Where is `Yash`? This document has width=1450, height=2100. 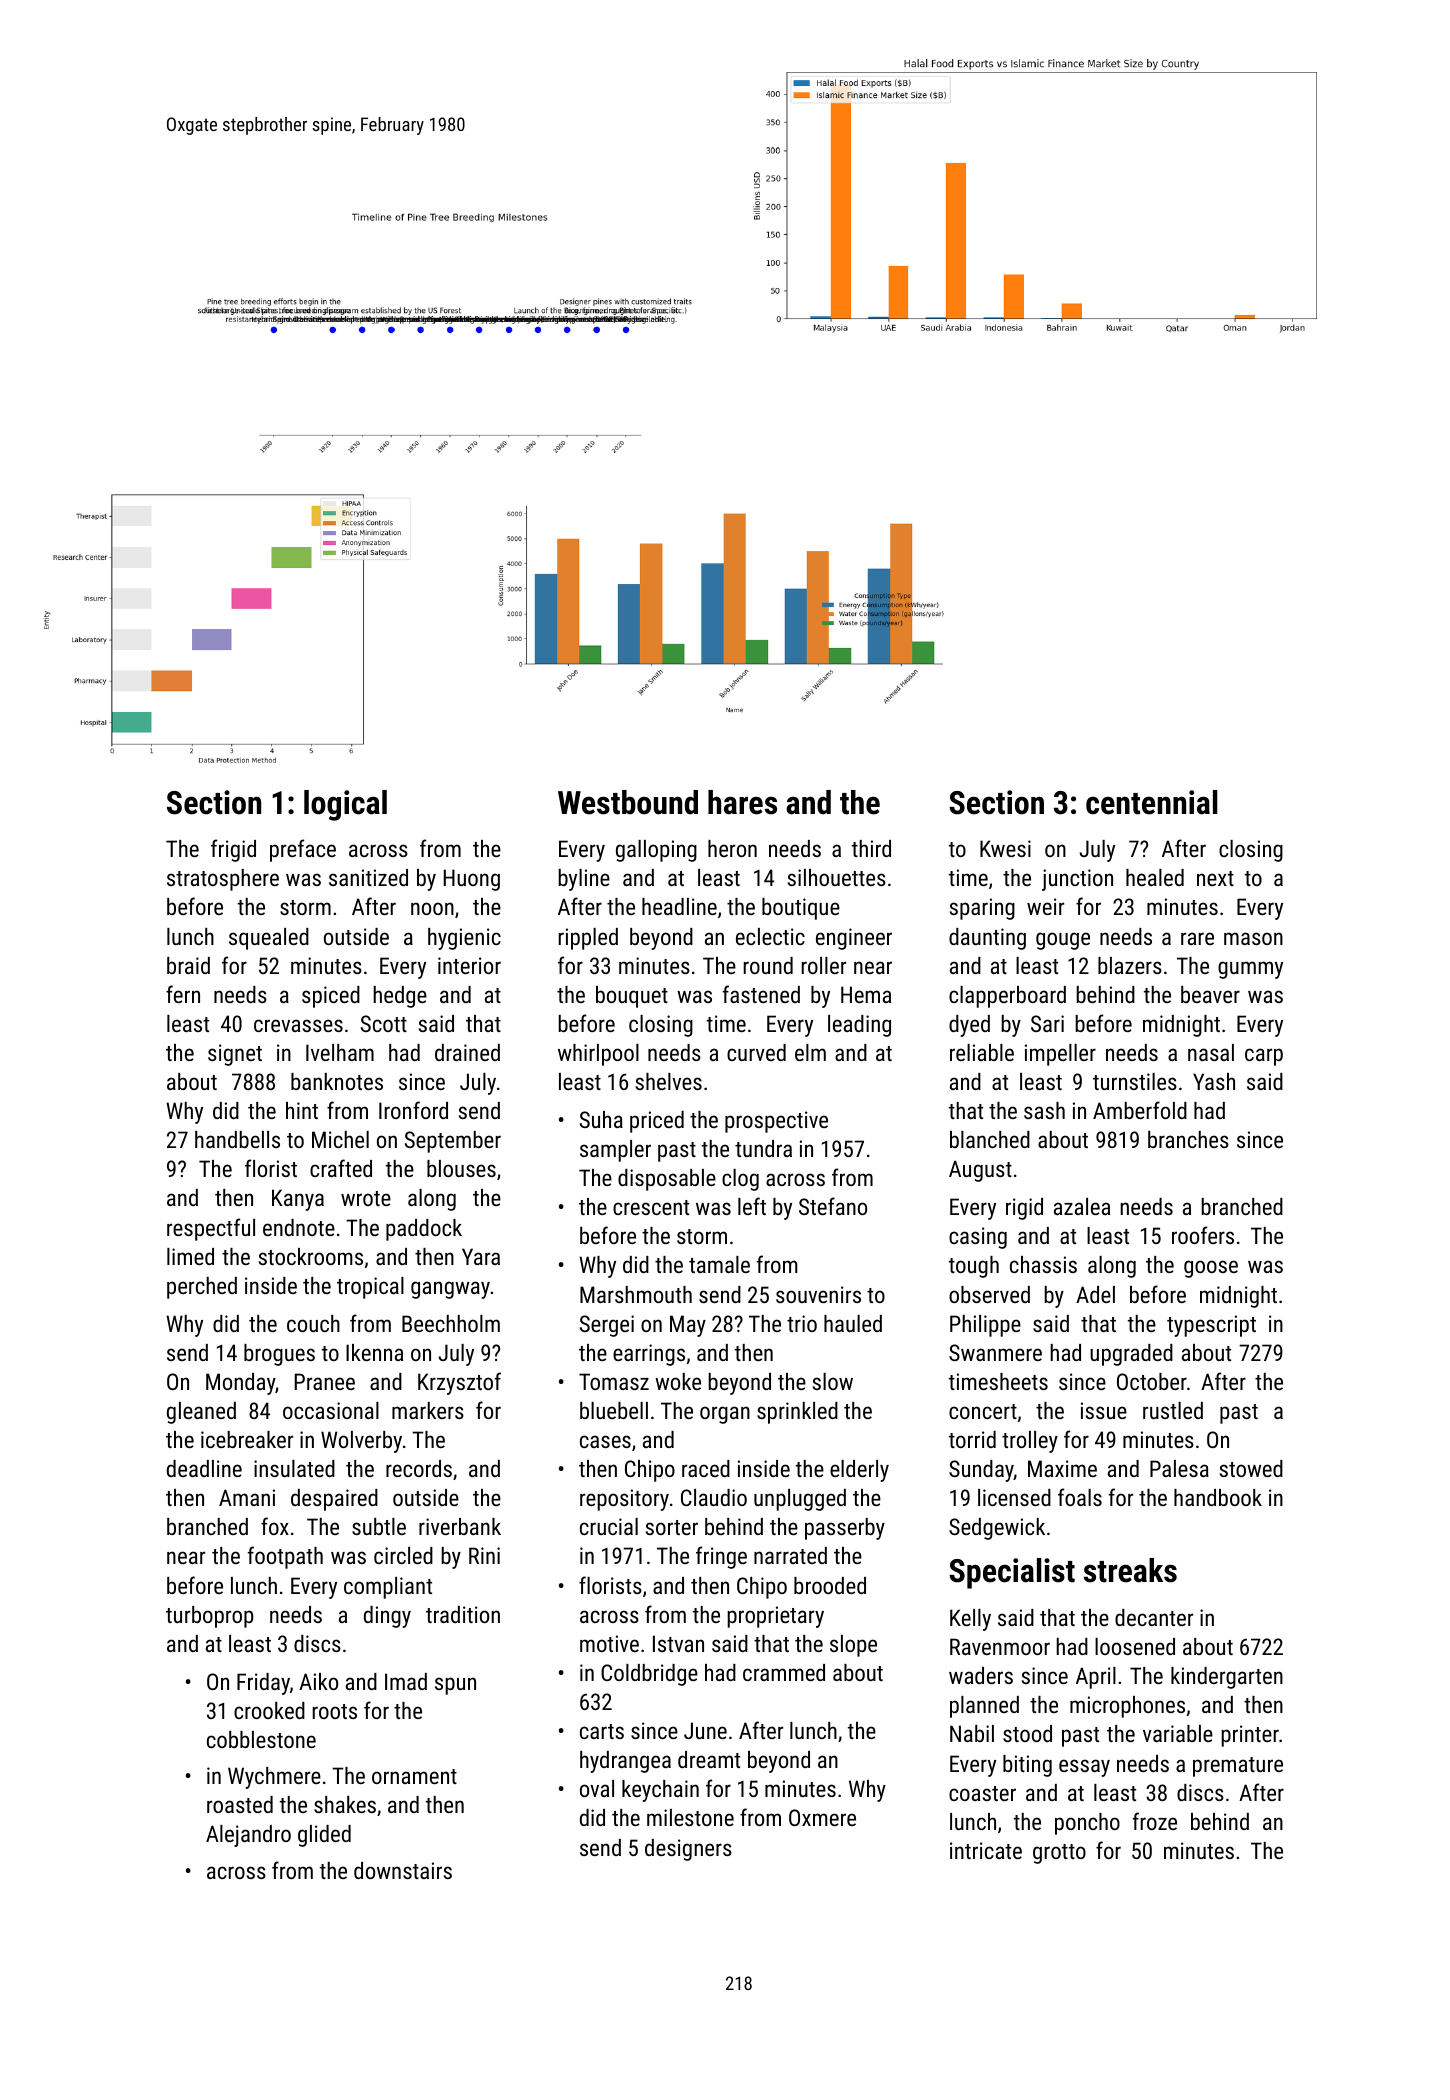
Yash is located at coordinates (1214, 1081).
